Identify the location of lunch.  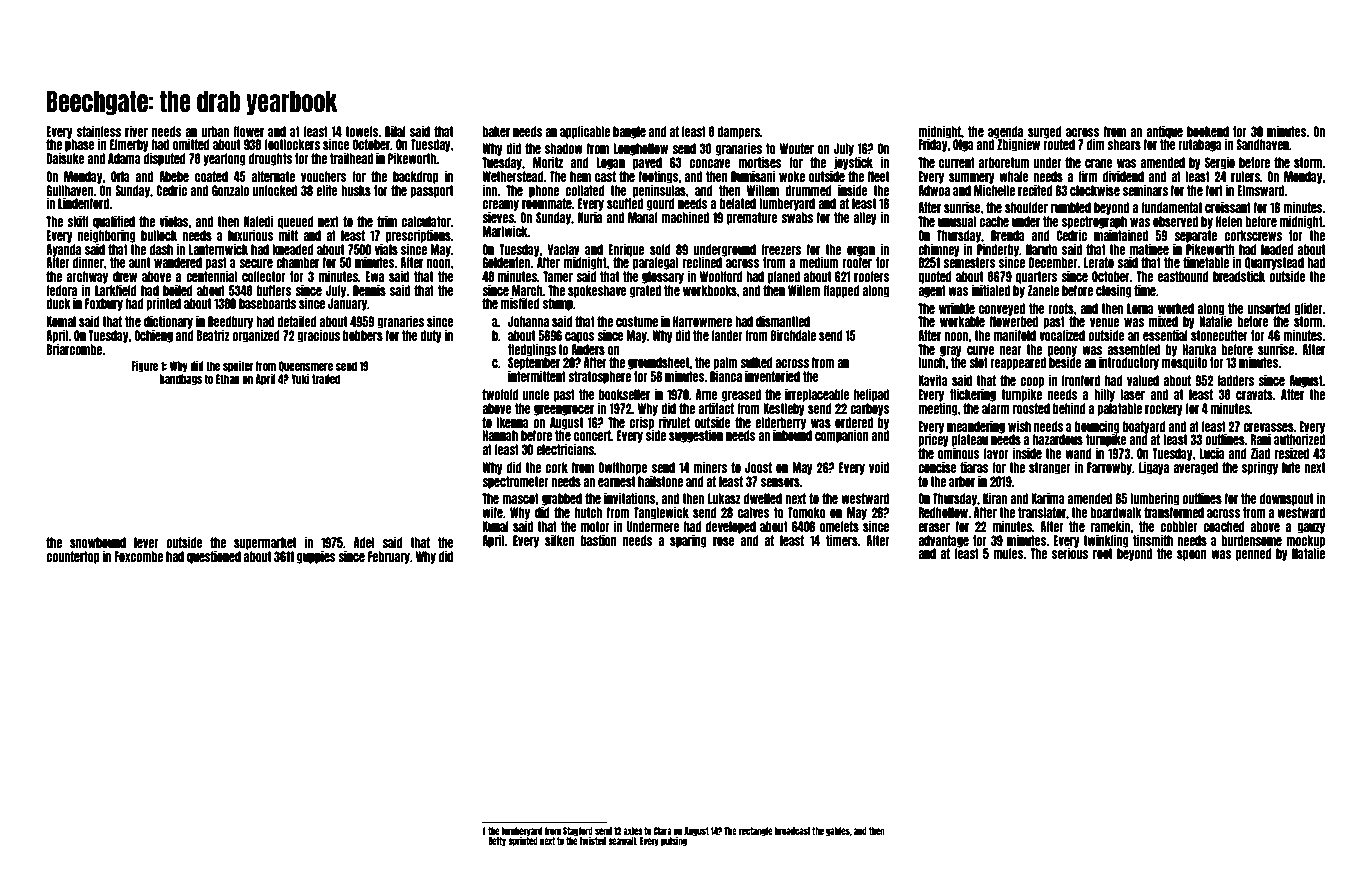
(931, 362).
